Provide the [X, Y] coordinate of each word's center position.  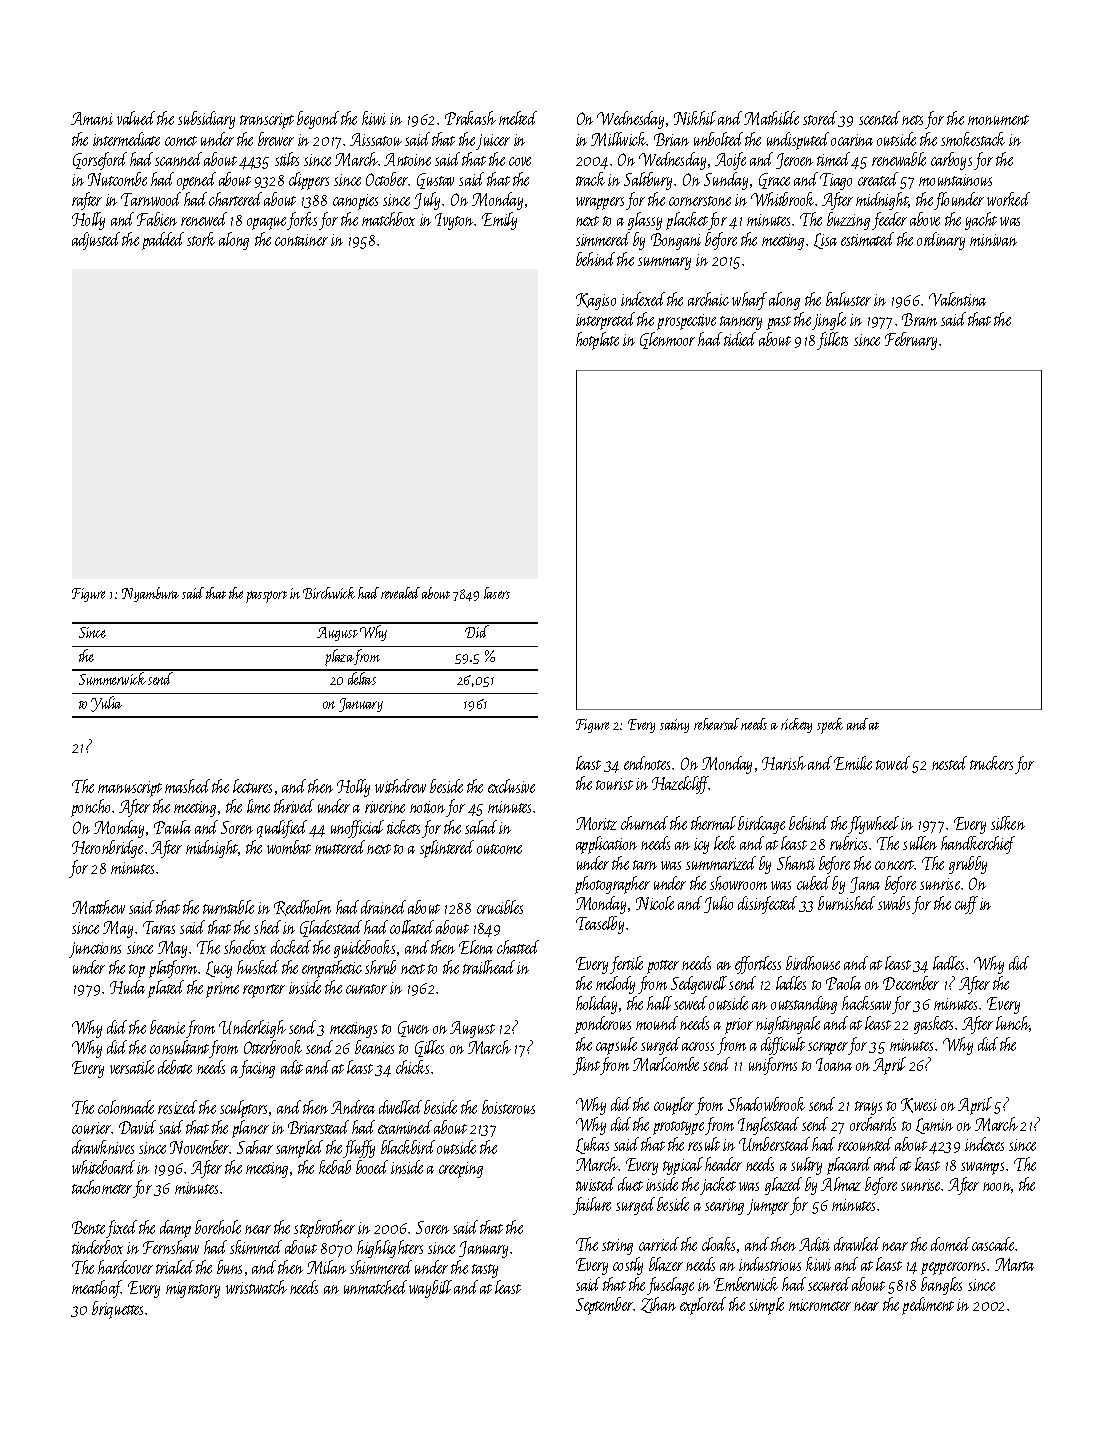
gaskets [933, 1025]
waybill [430, 1289]
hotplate [597, 341]
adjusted [96, 241]
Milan [326, 1267]
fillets [832, 341]
